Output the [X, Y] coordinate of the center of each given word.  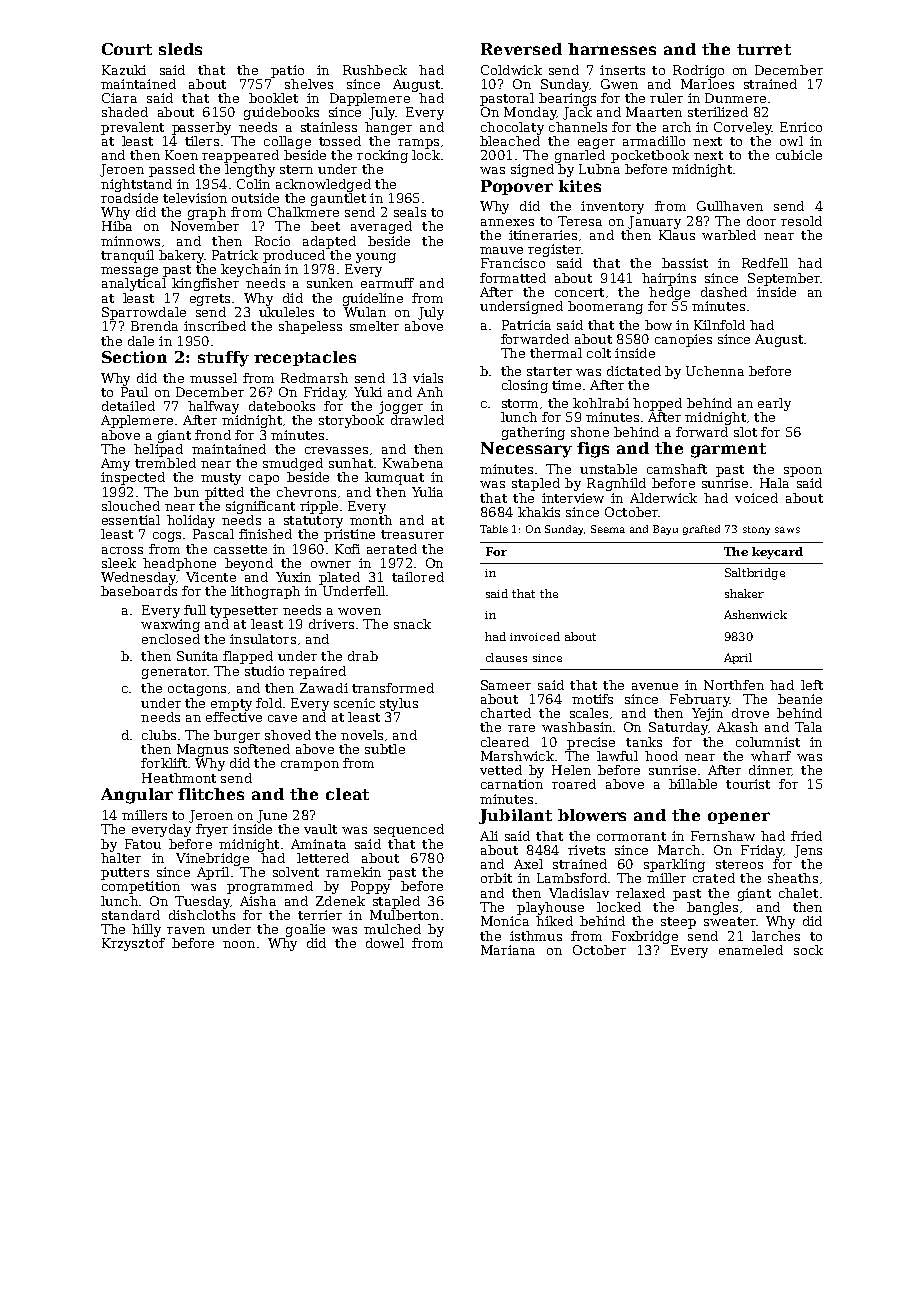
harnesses [612, 49]
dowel [385, 943]
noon [239, 944]
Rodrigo [698, 71]
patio [287, 71]
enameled [751, 950]
